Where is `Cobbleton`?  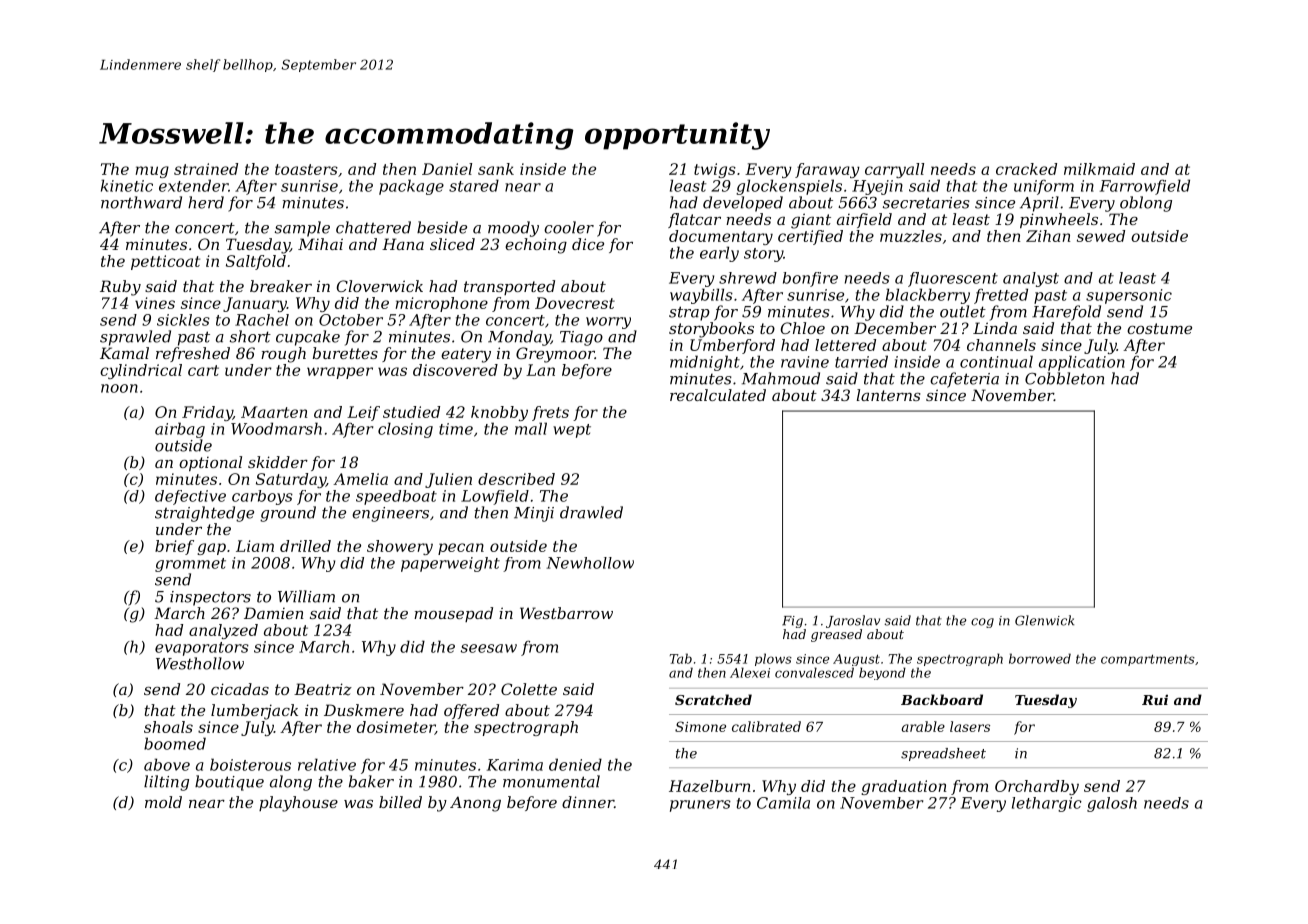 Cobbleton is located at coordinates (1064, 378).
